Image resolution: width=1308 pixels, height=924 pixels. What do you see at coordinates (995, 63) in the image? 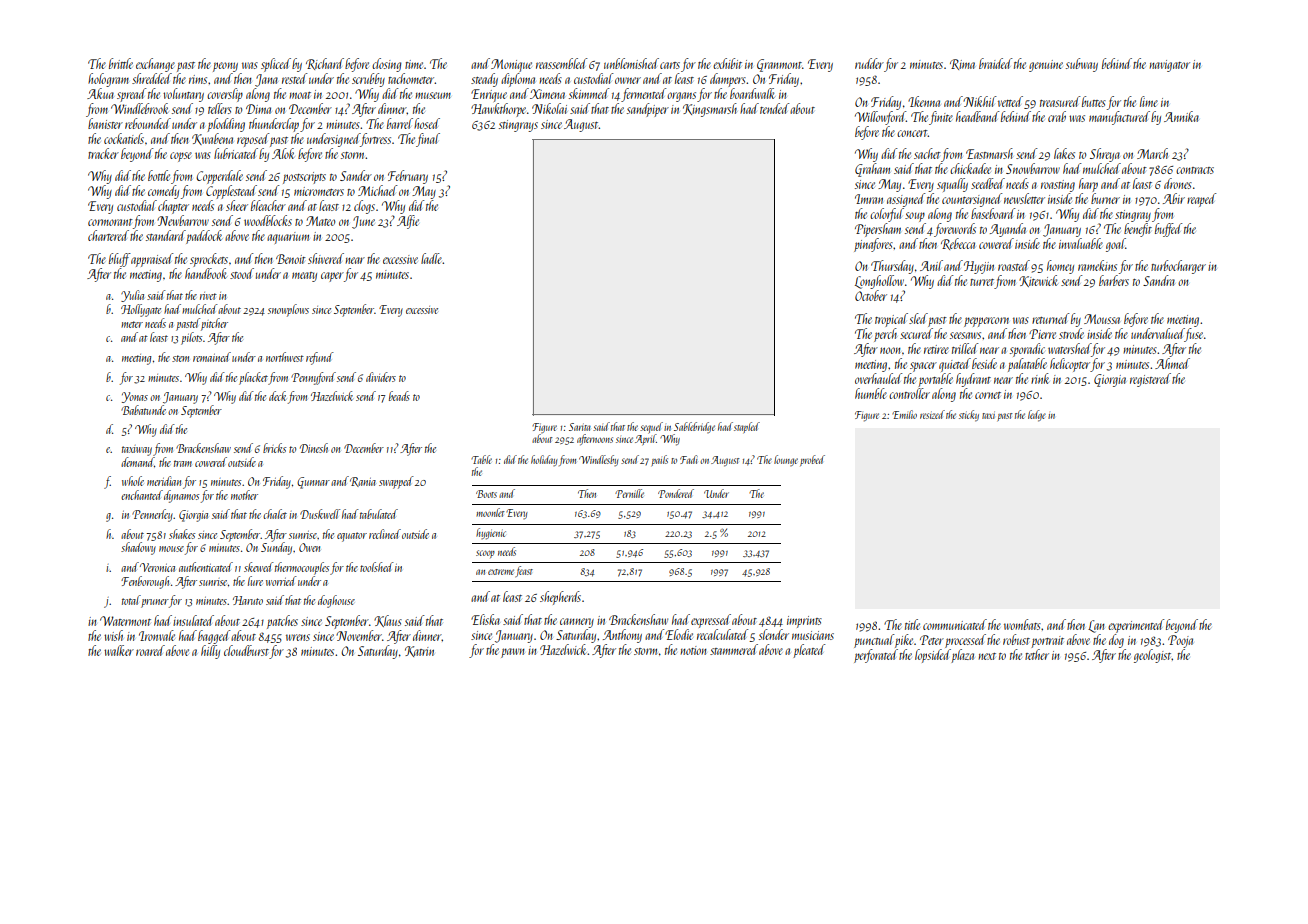
I see `braided` at bounding box center [995, 63].
